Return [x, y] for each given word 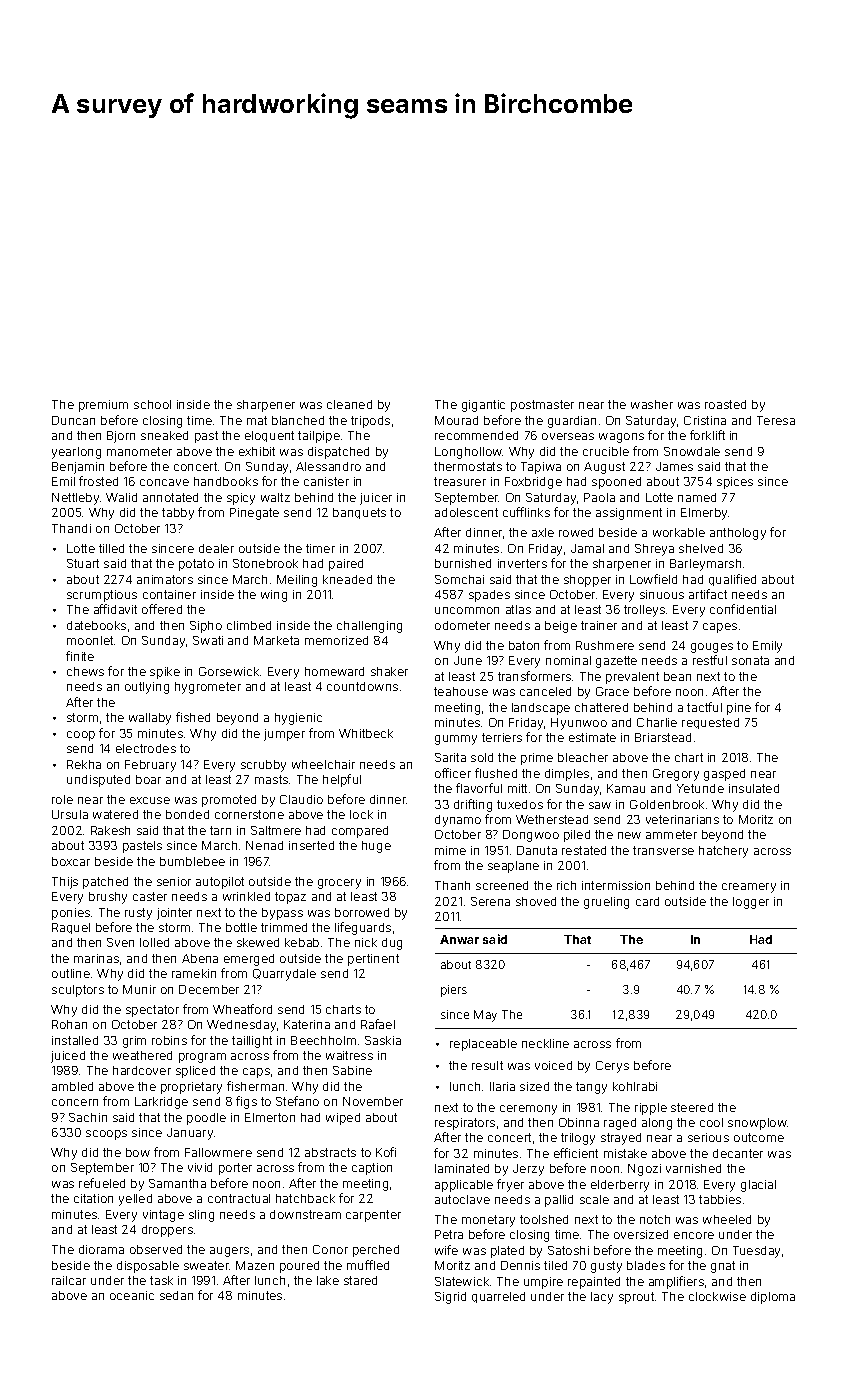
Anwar [459, 939]
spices [735, 483]
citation [93, 1198]
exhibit [257, 451]
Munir [139, 989]
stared [360, 1280]
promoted [229, 801]
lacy [602, 1298]
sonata [750, 660]
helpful [342, 780]
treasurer [460, 481]
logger [751, 903]
